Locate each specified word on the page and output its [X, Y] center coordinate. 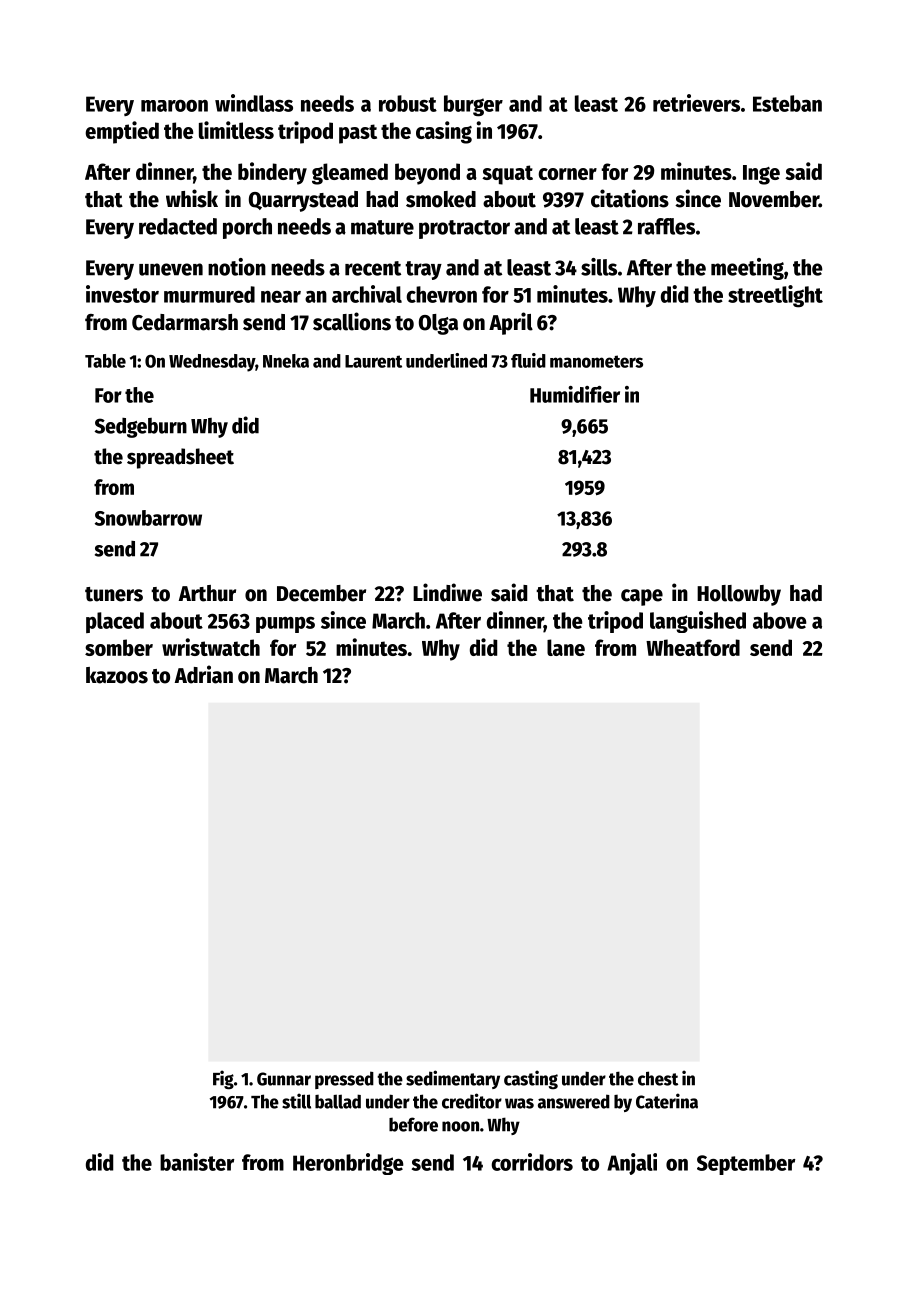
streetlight [775, 296]
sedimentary [453, 1079]
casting [531, 1079]
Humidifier [575, 394]
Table [105, 361]
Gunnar [284, 1079]
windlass [254, 103]
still [296, 1101]
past [358, 134]
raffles [666, 226]
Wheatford [693, 647]
